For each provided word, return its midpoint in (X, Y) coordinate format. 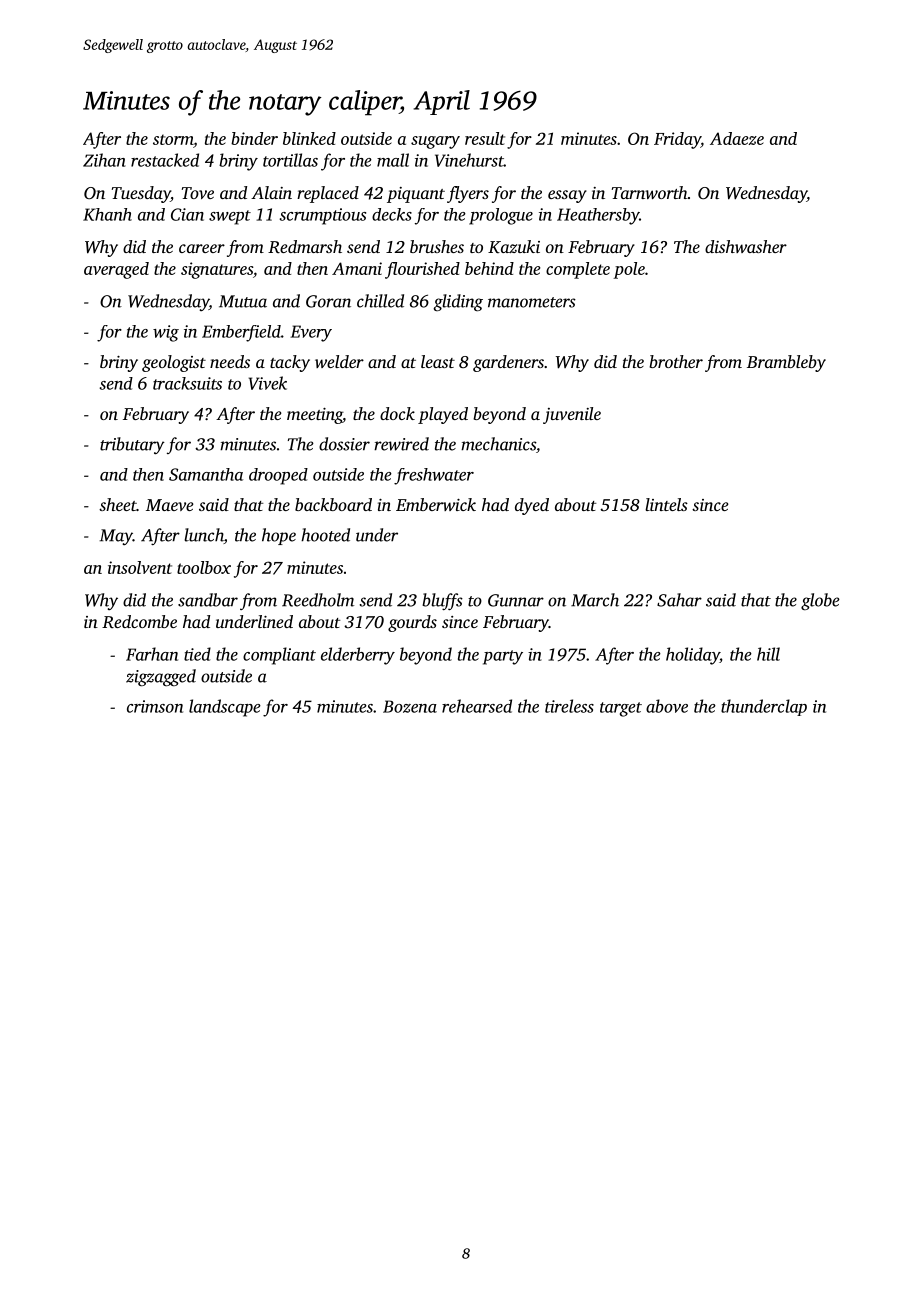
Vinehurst (469, 160)
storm (173, 139)
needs (230, 361)
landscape (225, 708)
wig (166, 333)
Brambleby (786, 363)
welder (339, 361)
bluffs (442, 601)
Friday (677, 140)
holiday (693, 656)
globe (820, 602)
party (503, 657)
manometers (532, 302)
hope (279, 536)
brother (676, 361)
